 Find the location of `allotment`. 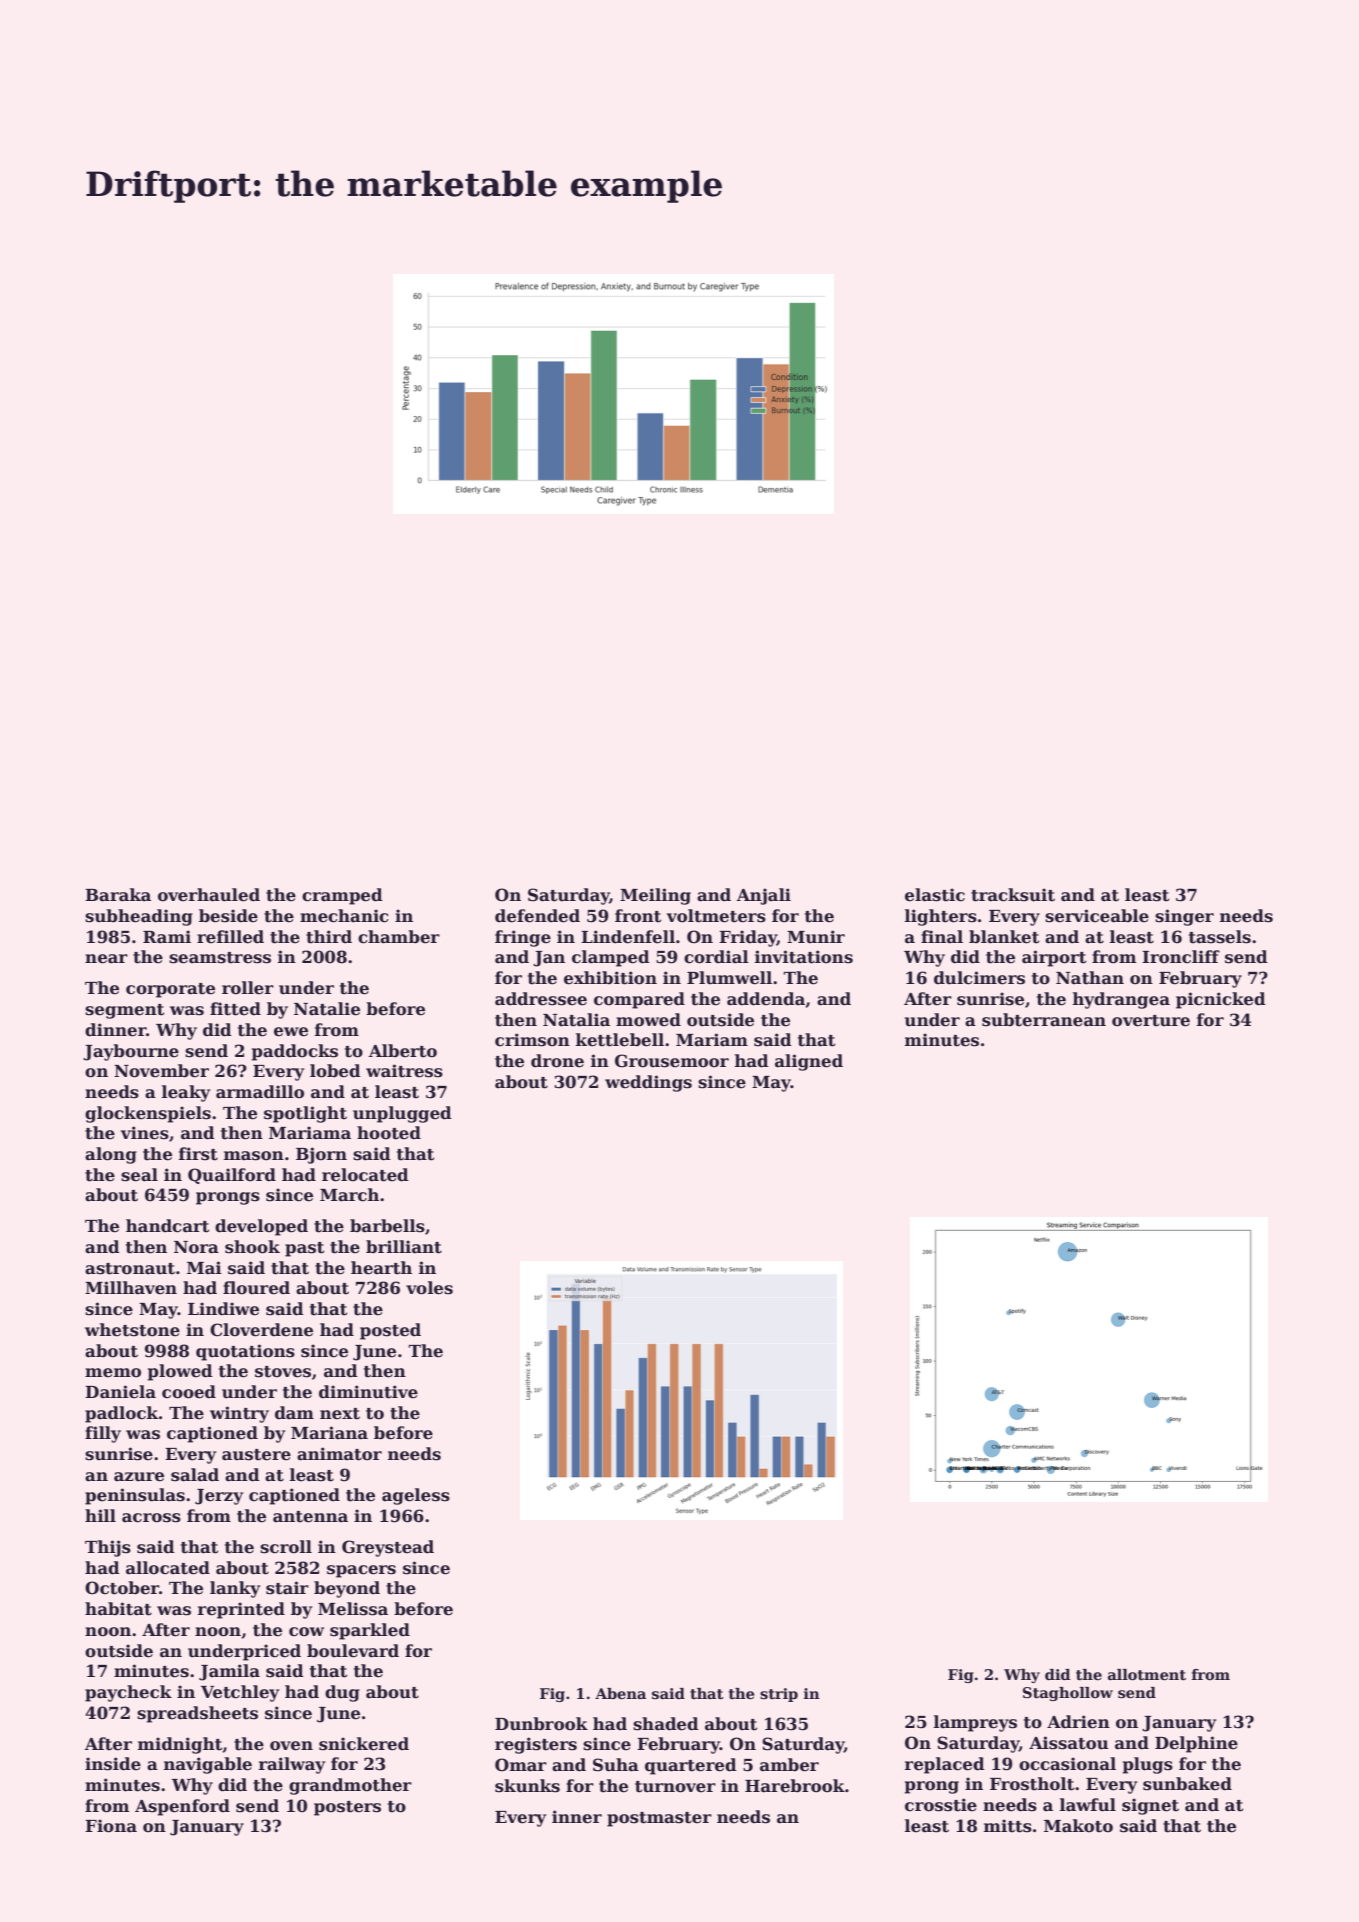

allotment is located at coordinates (1147, 1674).
